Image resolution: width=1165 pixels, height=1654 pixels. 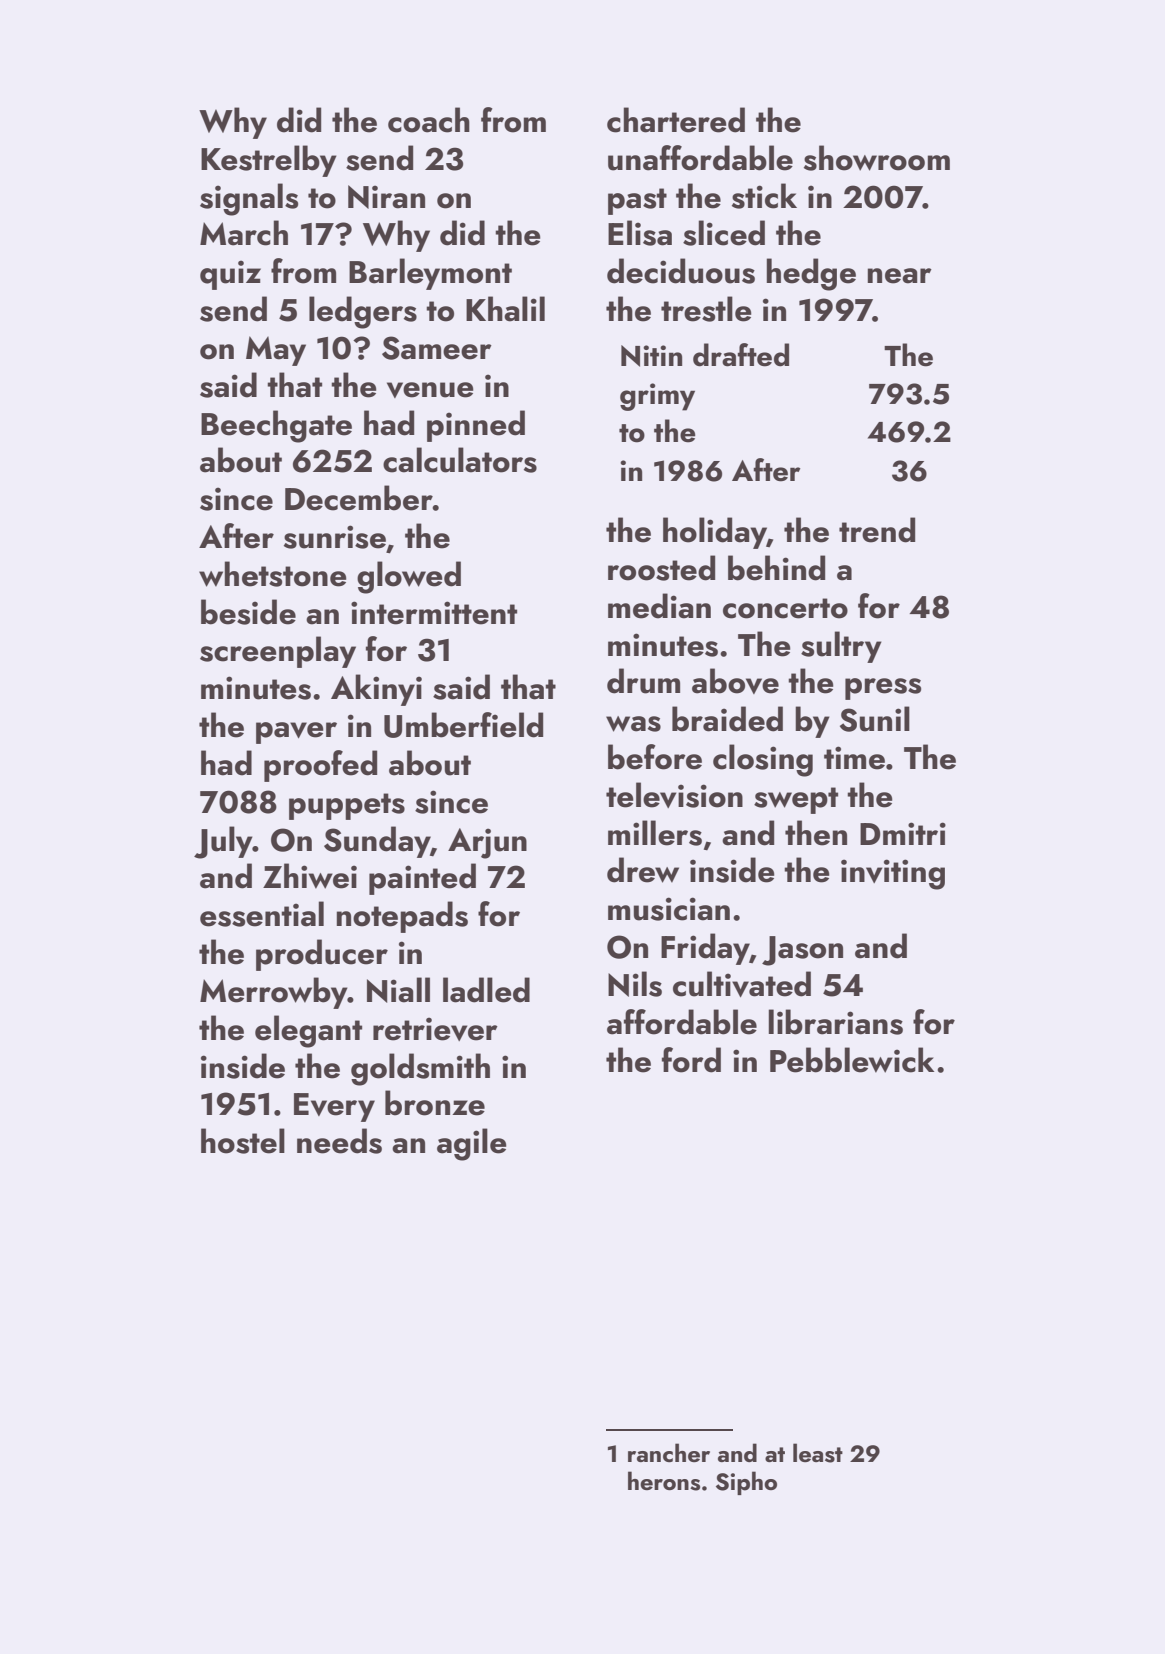 I want to click on May, so click(x=276, y=351).
